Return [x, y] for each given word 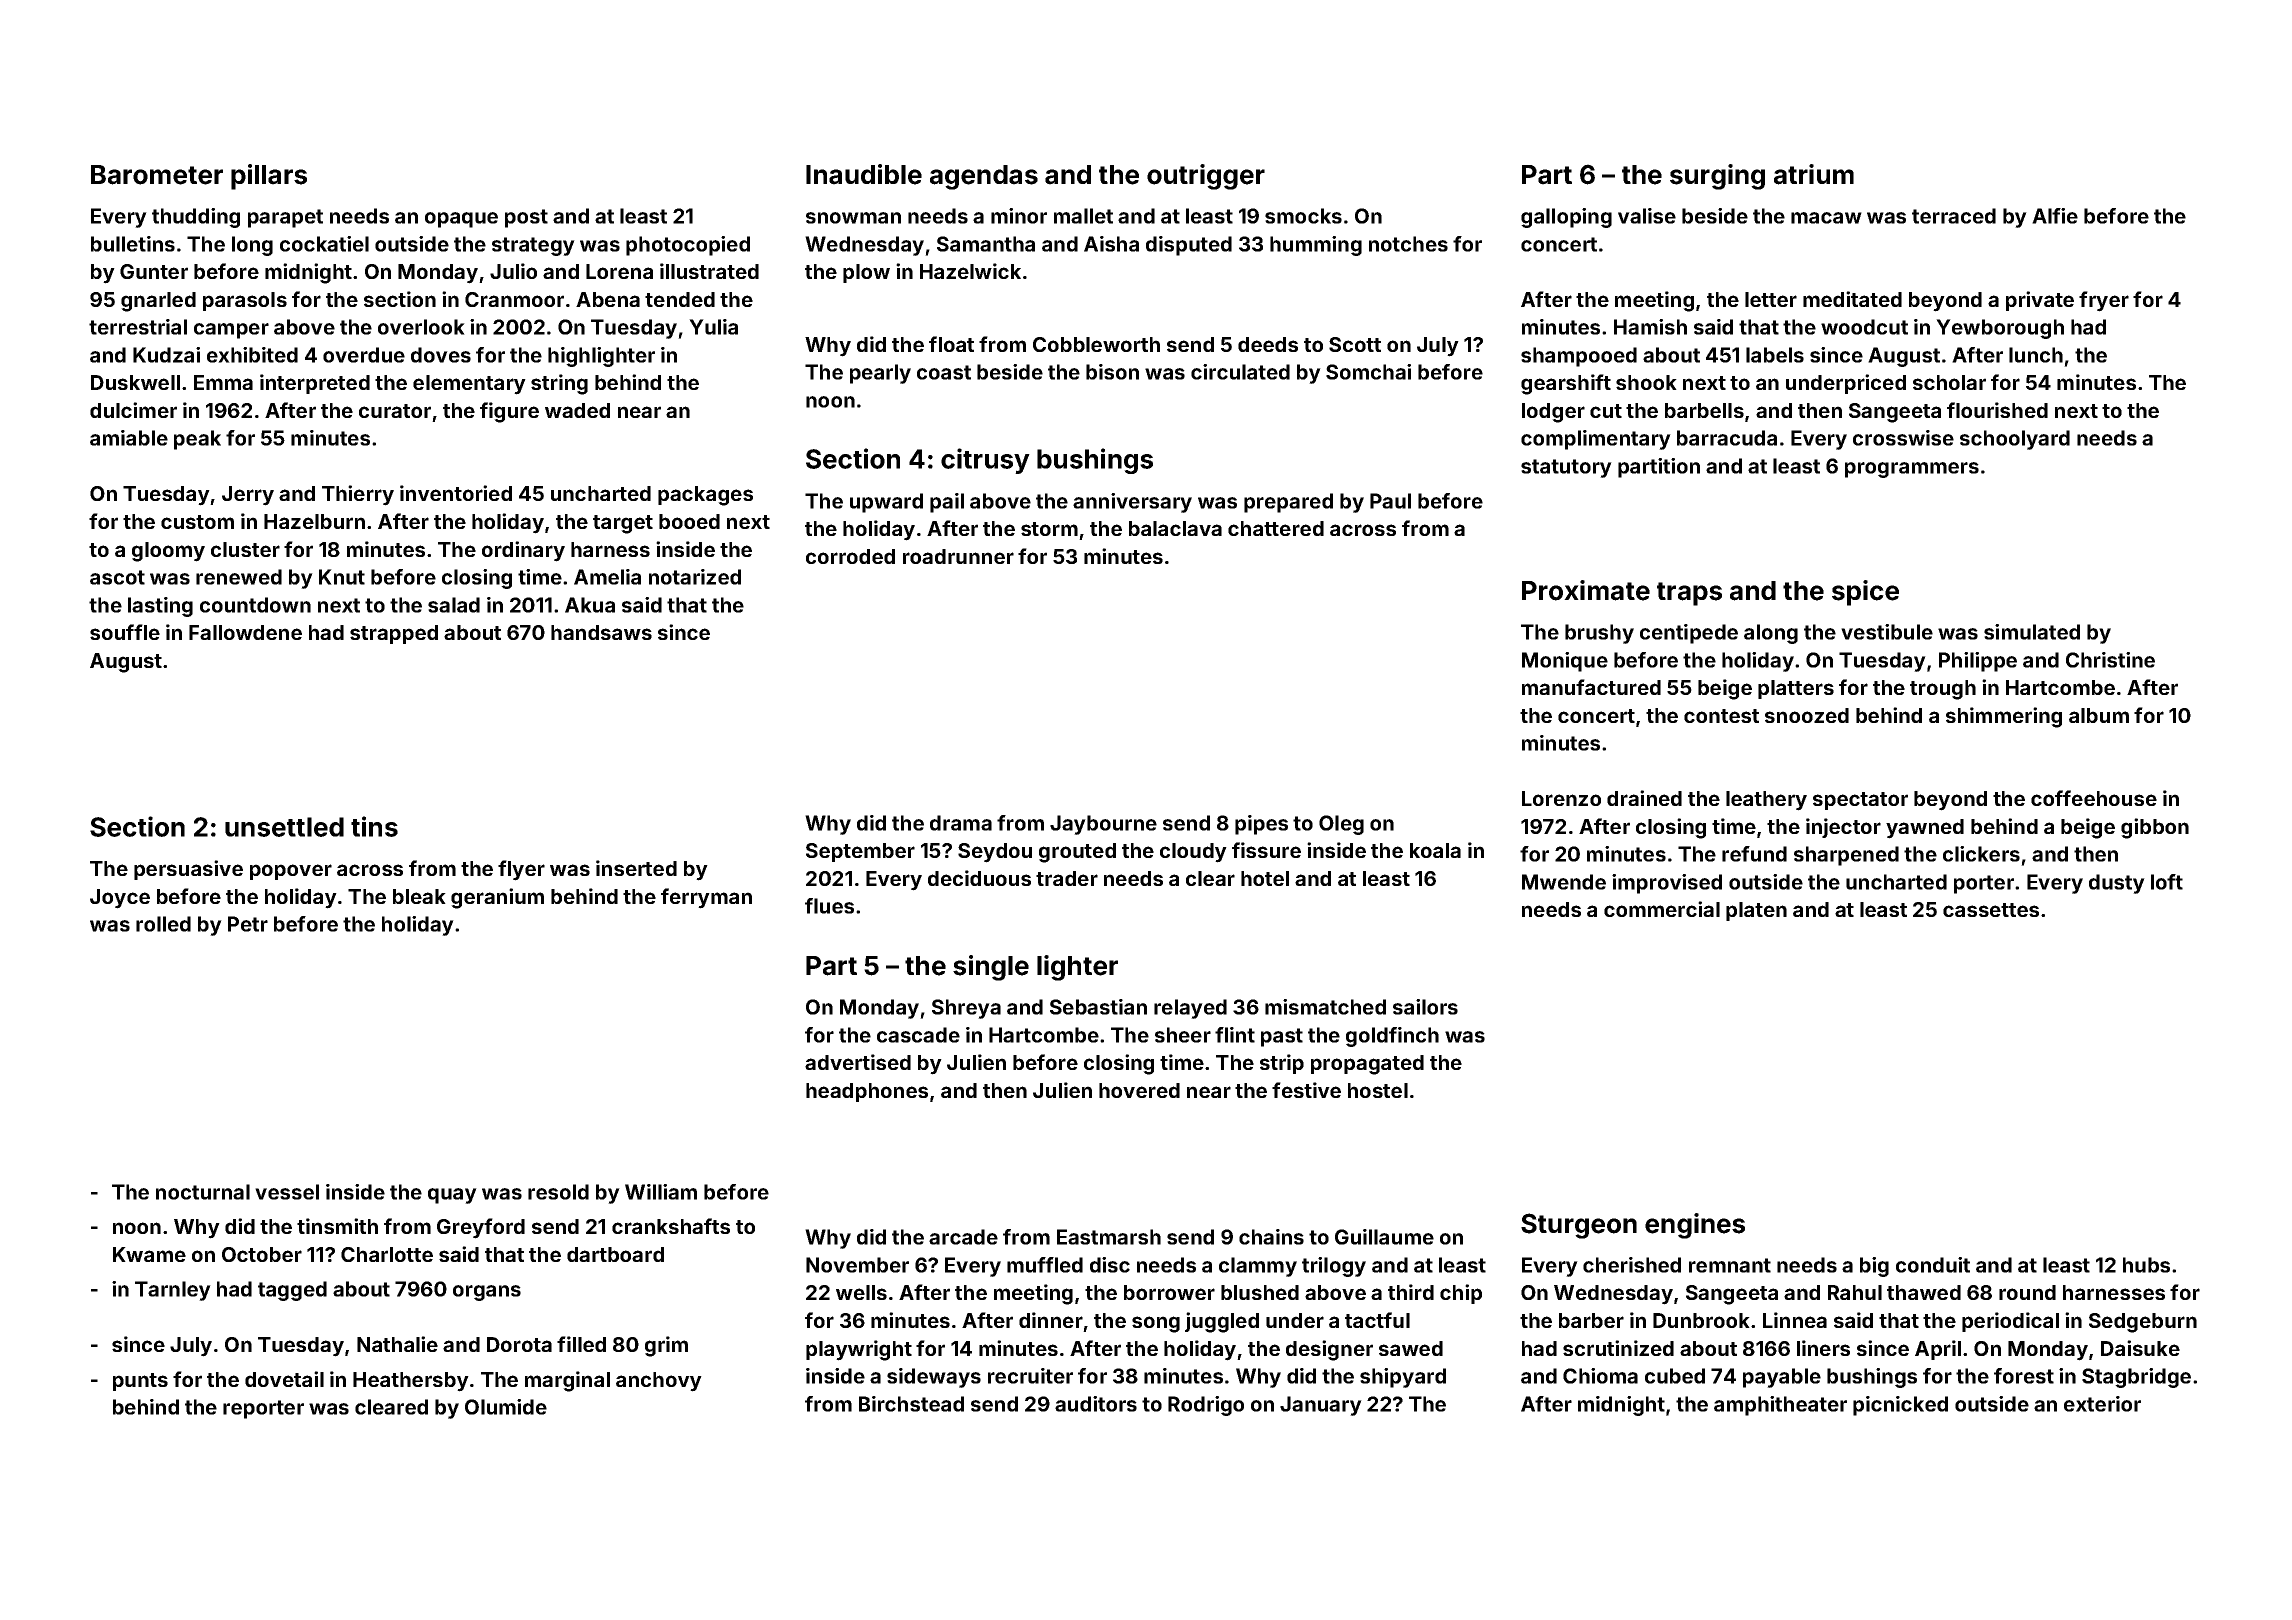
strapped [394, 634]
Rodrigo [1206, 1406]
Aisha [1111, 244]
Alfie [2055, 216]
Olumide [506, 1407]
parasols [245, 301]
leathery [1766, 801]
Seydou [995, 853]
